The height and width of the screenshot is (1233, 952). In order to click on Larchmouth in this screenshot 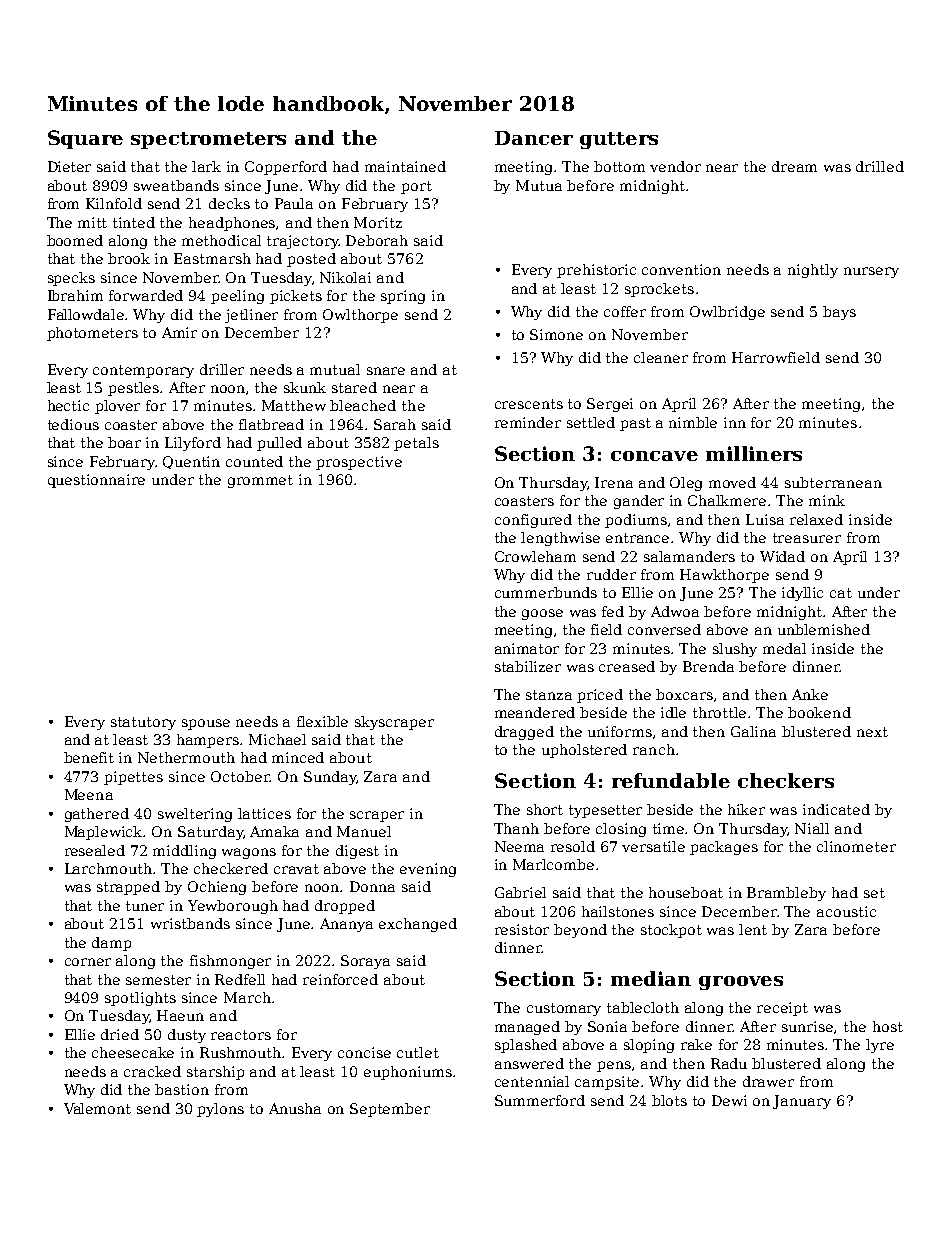, I will do `click(108, 868)`.
